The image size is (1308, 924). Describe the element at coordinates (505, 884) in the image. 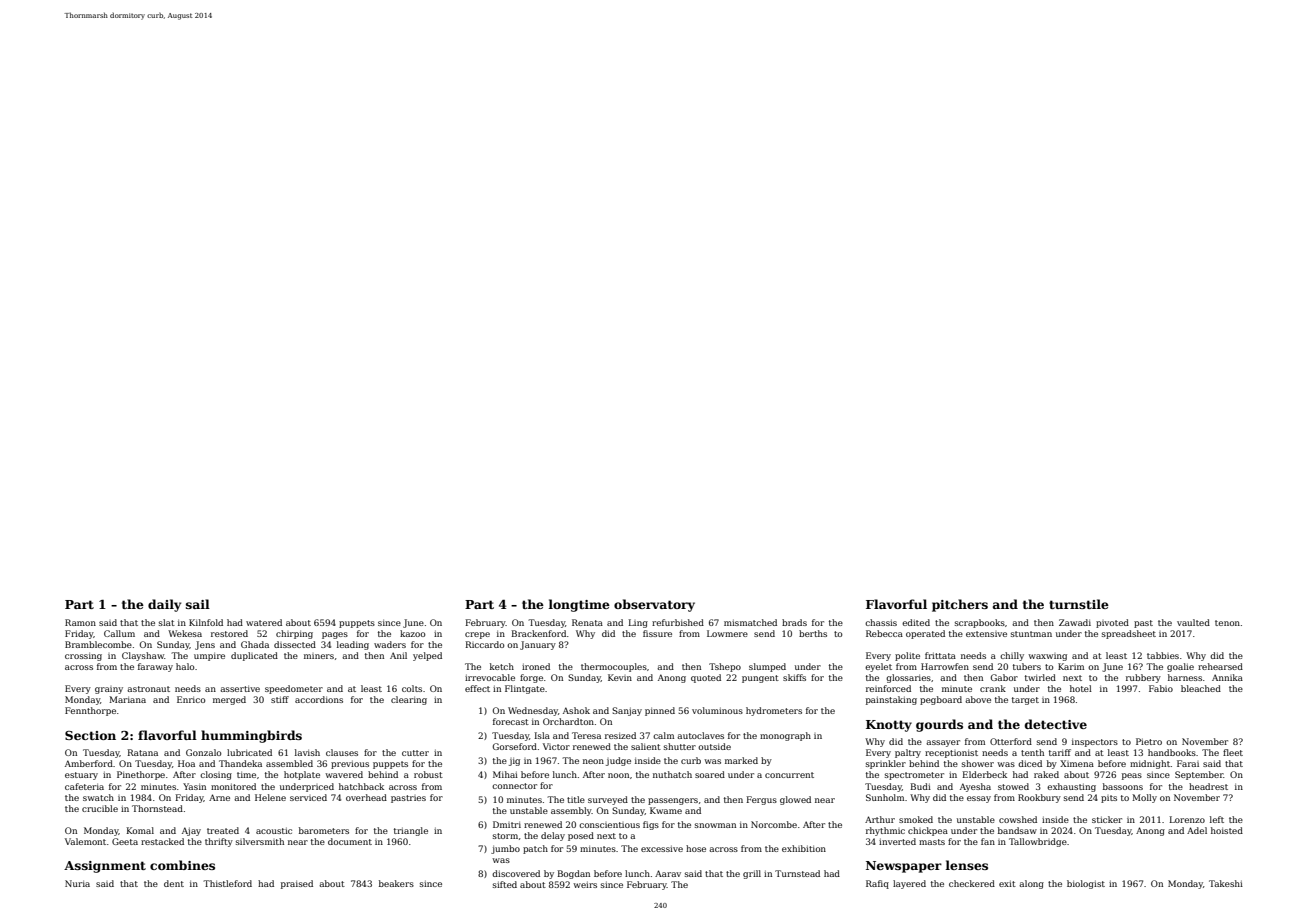

I see `sifted` at that location.
